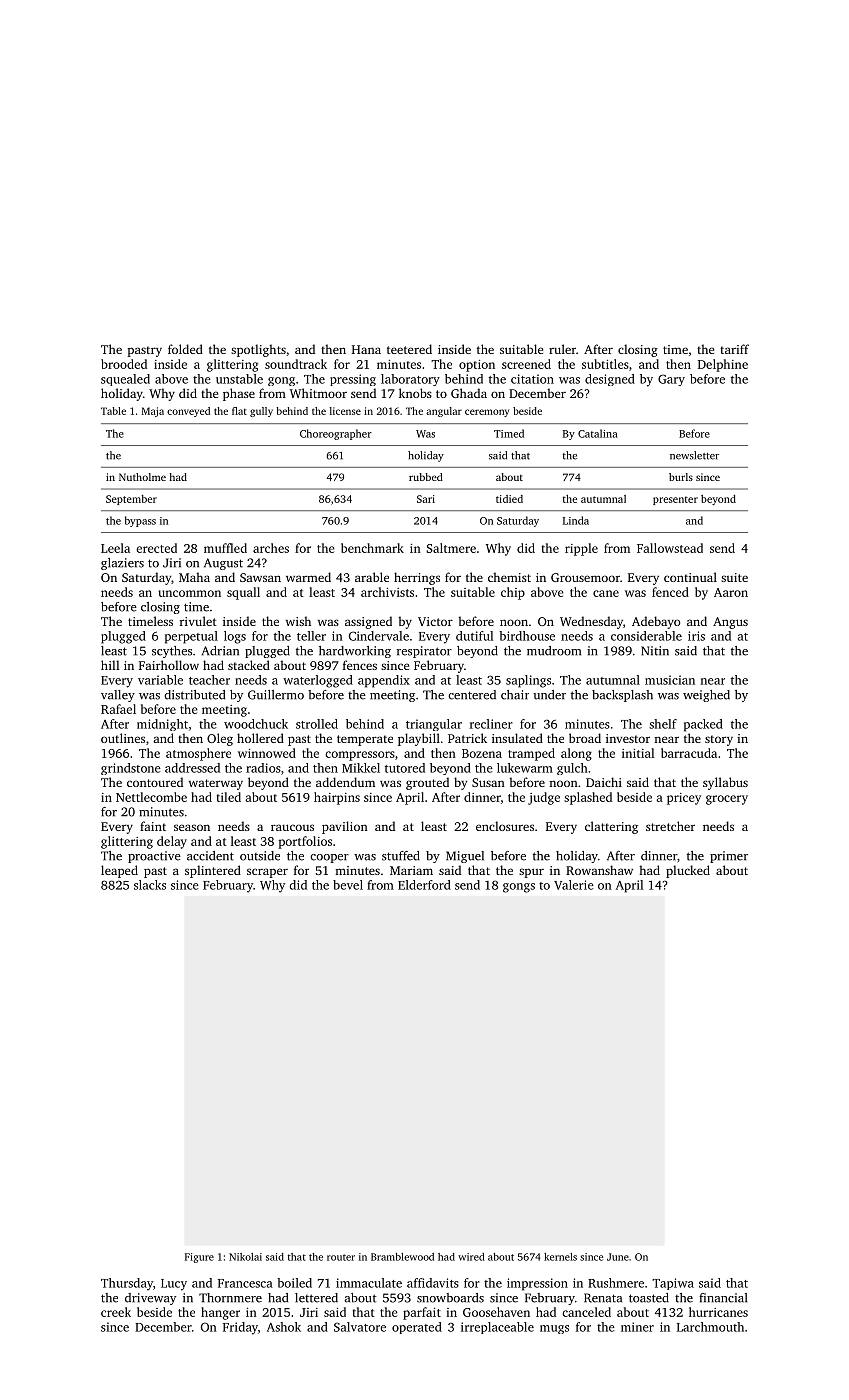  What do you see at coordinates (723, 1298) in the image?
I see `financial` at bounding box center [723, 1298].
